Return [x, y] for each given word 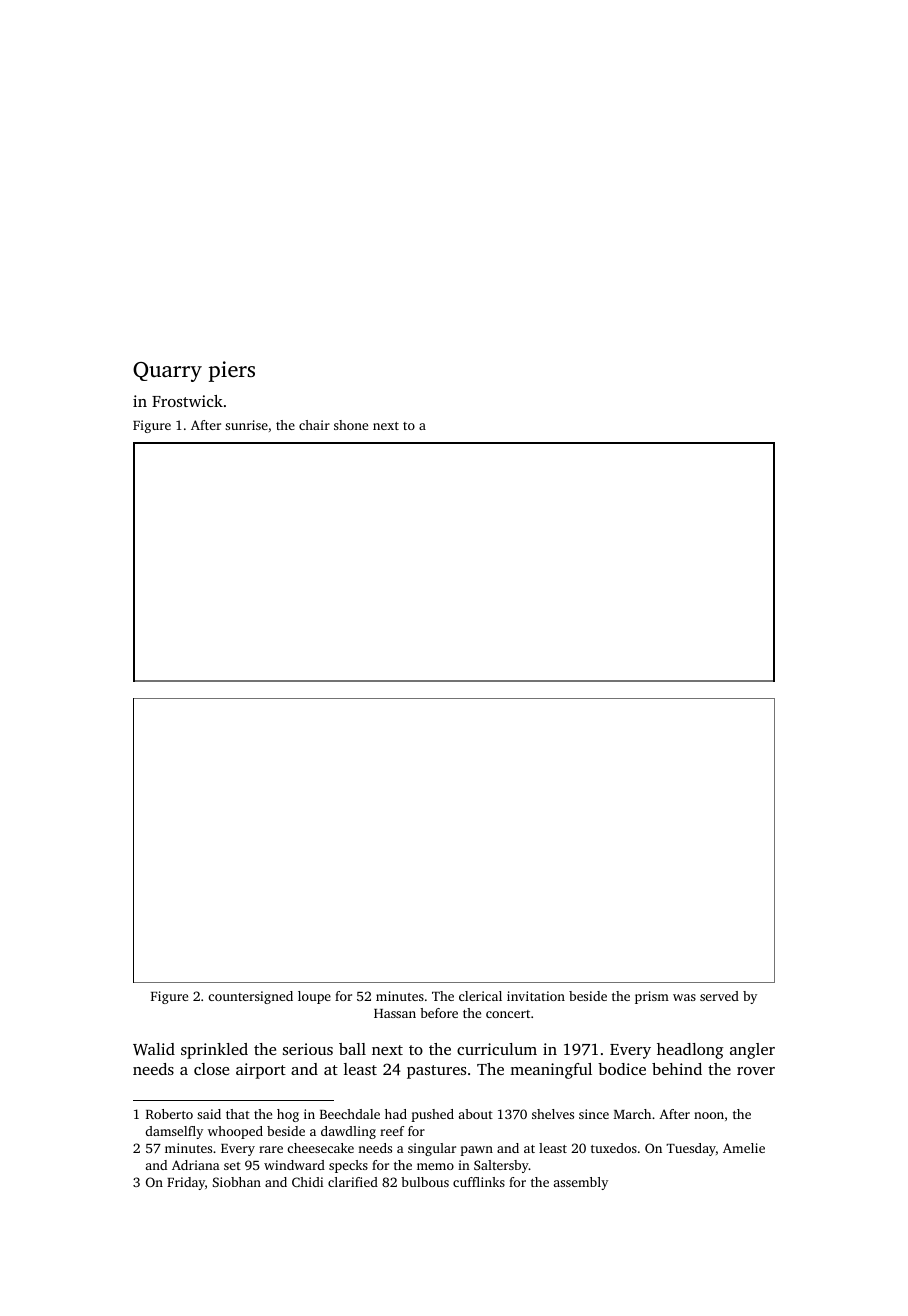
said [209, 1114]
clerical [480, 996]
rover [756, 1071]
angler [752, 1051]
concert [508, 1014]
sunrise [246, 425]
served [719, 996]
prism [652, 997]
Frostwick [187, 401]
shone [351, 425]
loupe [314, 997]
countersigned [251, 997]
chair [314, 425]
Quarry [167, 372]
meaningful [551, 1071]
